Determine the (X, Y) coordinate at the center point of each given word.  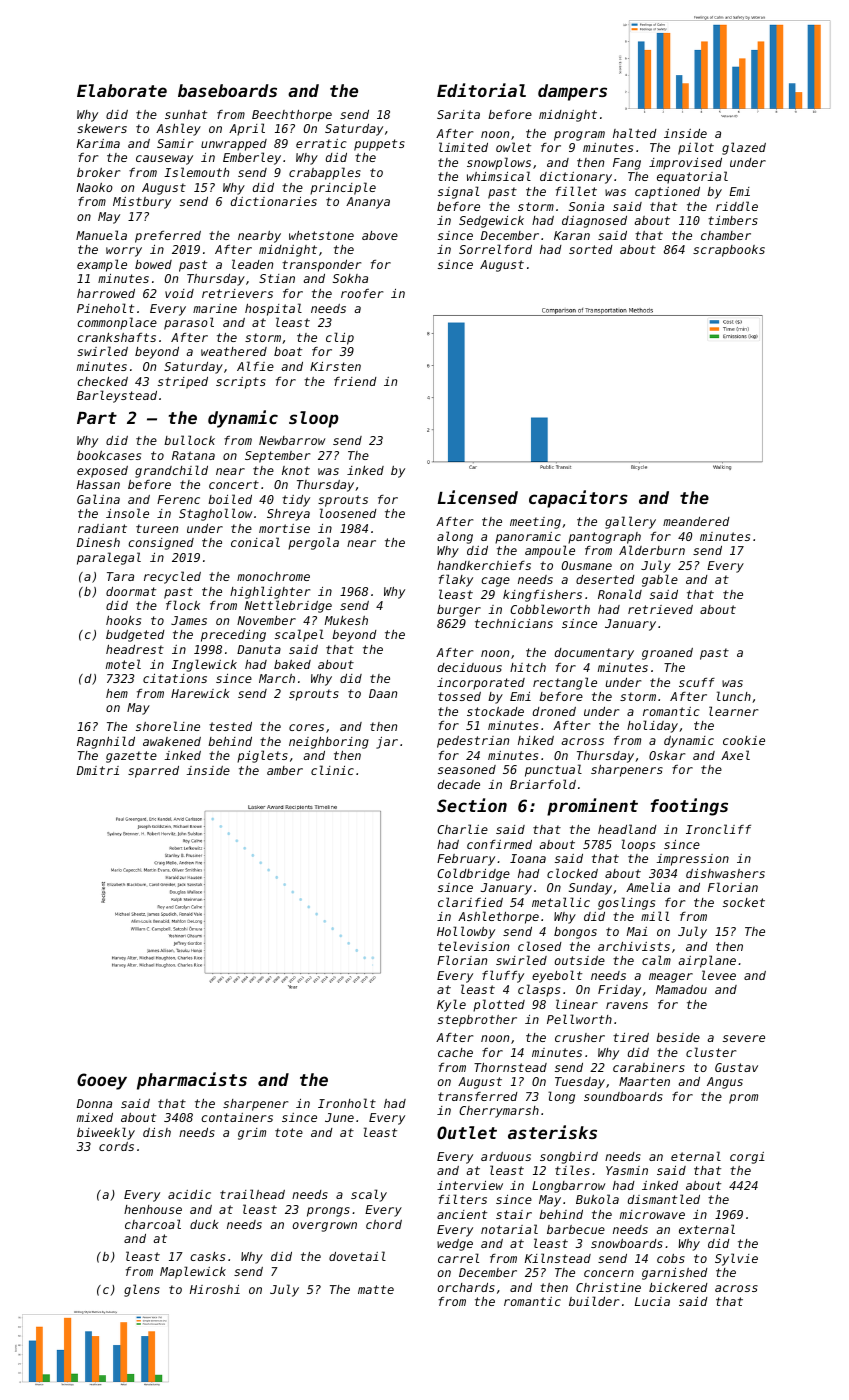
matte (376, 1289)
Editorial (481, 90)
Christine (608, 1287)
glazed (744, 148)
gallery (630, 522)
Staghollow (216, 514)
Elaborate (122, 90)
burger (459, 611)
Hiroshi (215, 1289)
